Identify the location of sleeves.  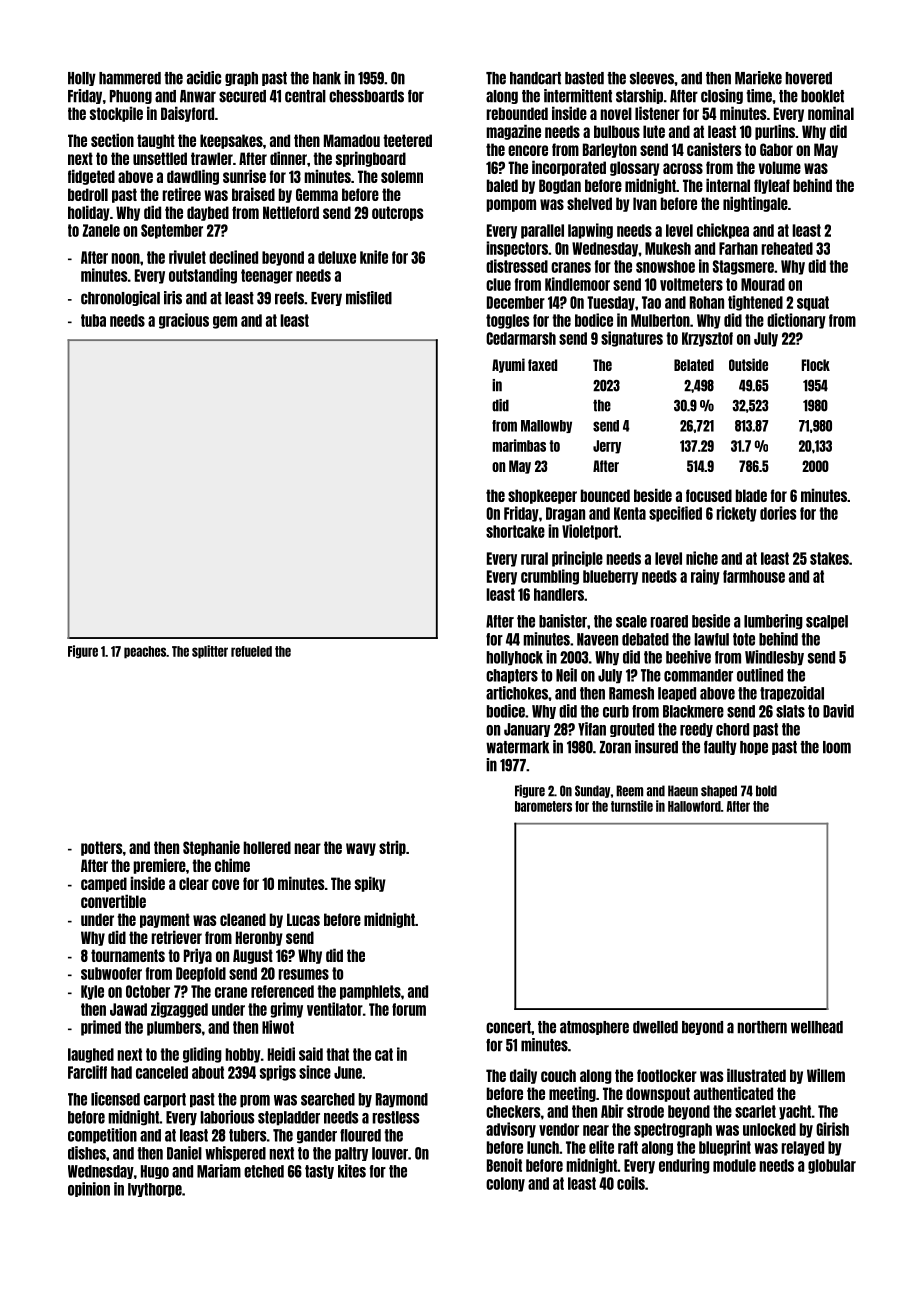
(652, 78).
